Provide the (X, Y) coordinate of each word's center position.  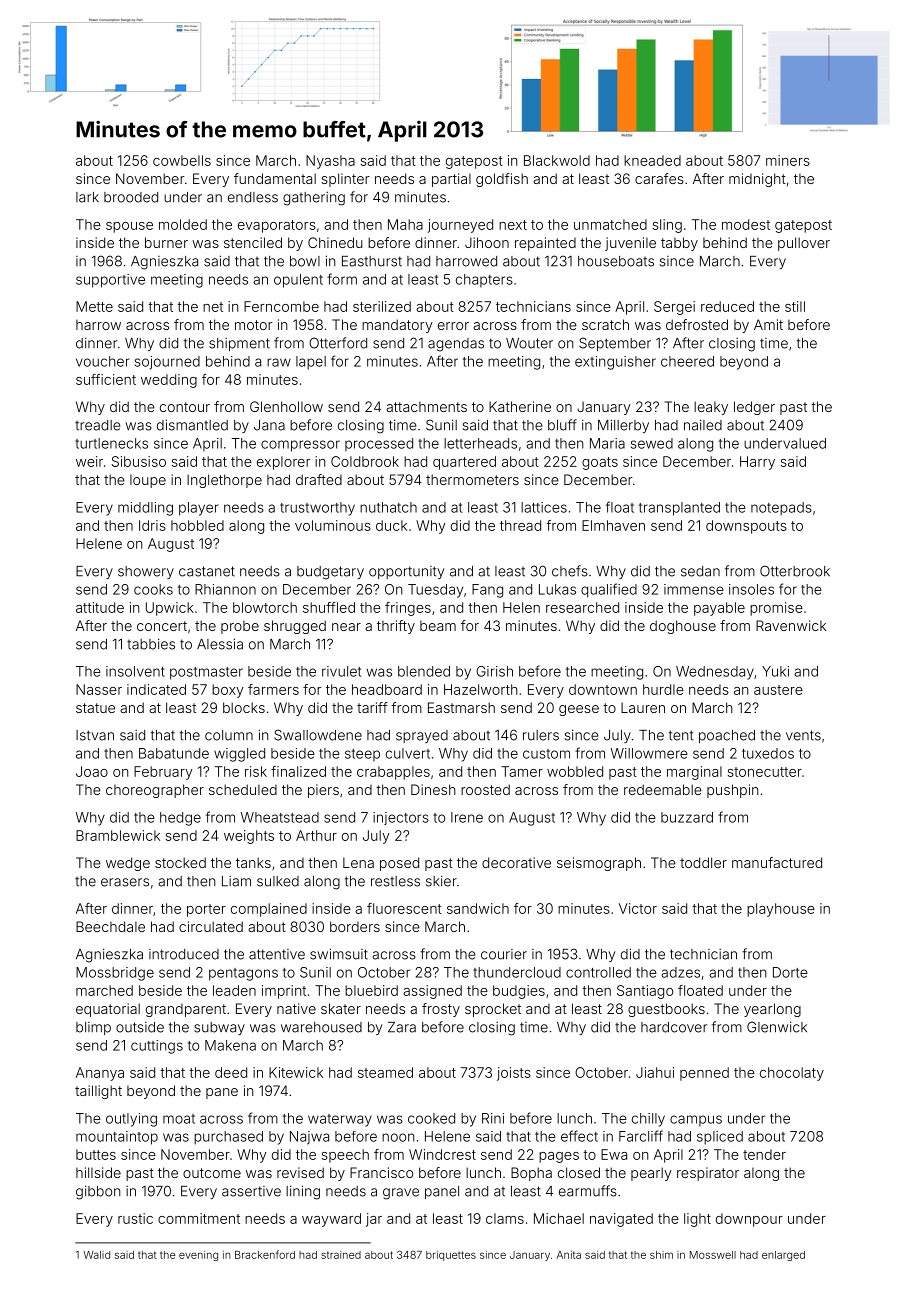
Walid (96, 1255)
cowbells (182, 160)
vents (803, 735)
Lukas (557, 589)
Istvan (95, 735)
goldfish (502, 180)
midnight (757, 180)
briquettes (451, 1256)
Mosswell (713, 1255)
